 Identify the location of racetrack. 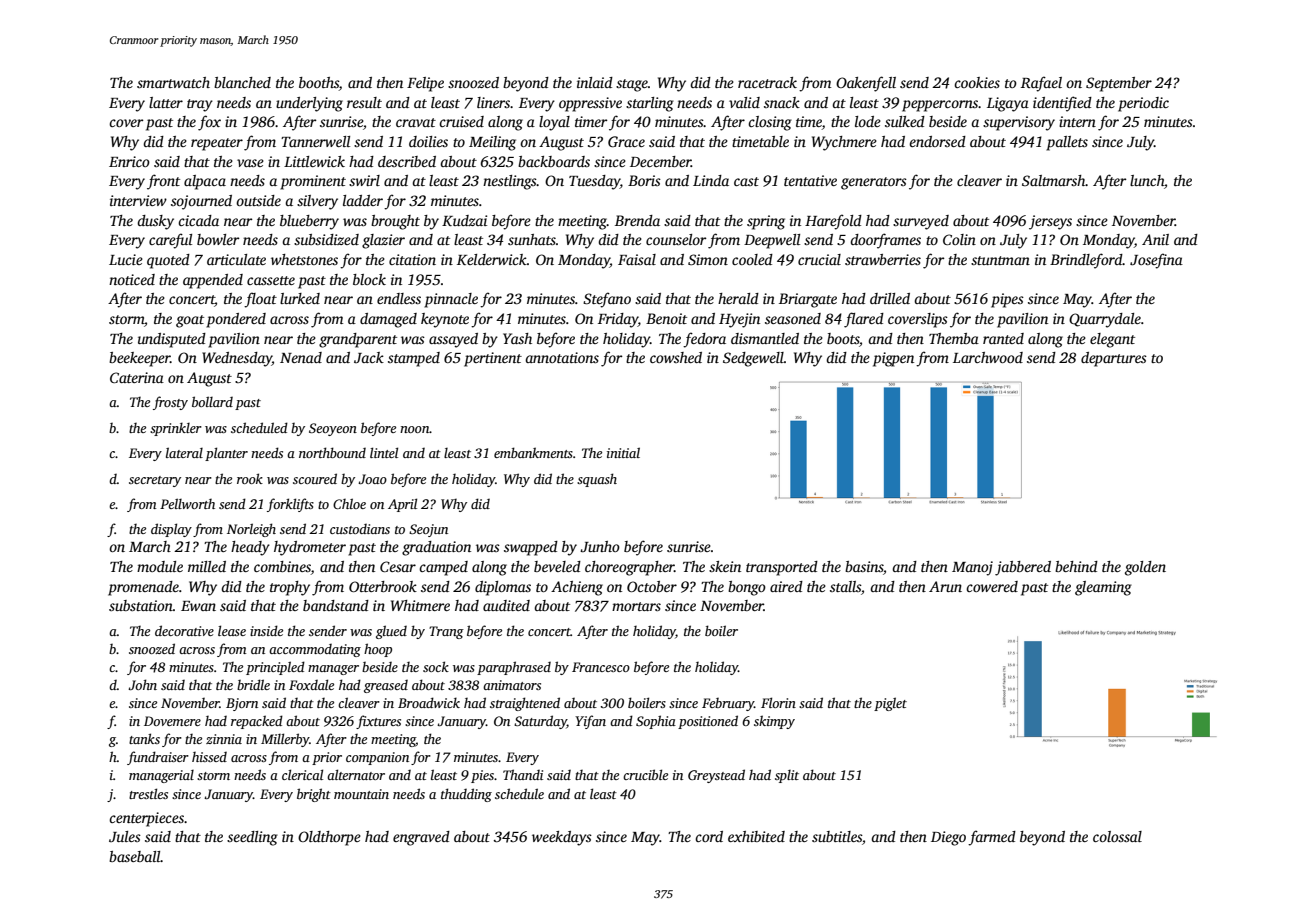
(767, 82).
